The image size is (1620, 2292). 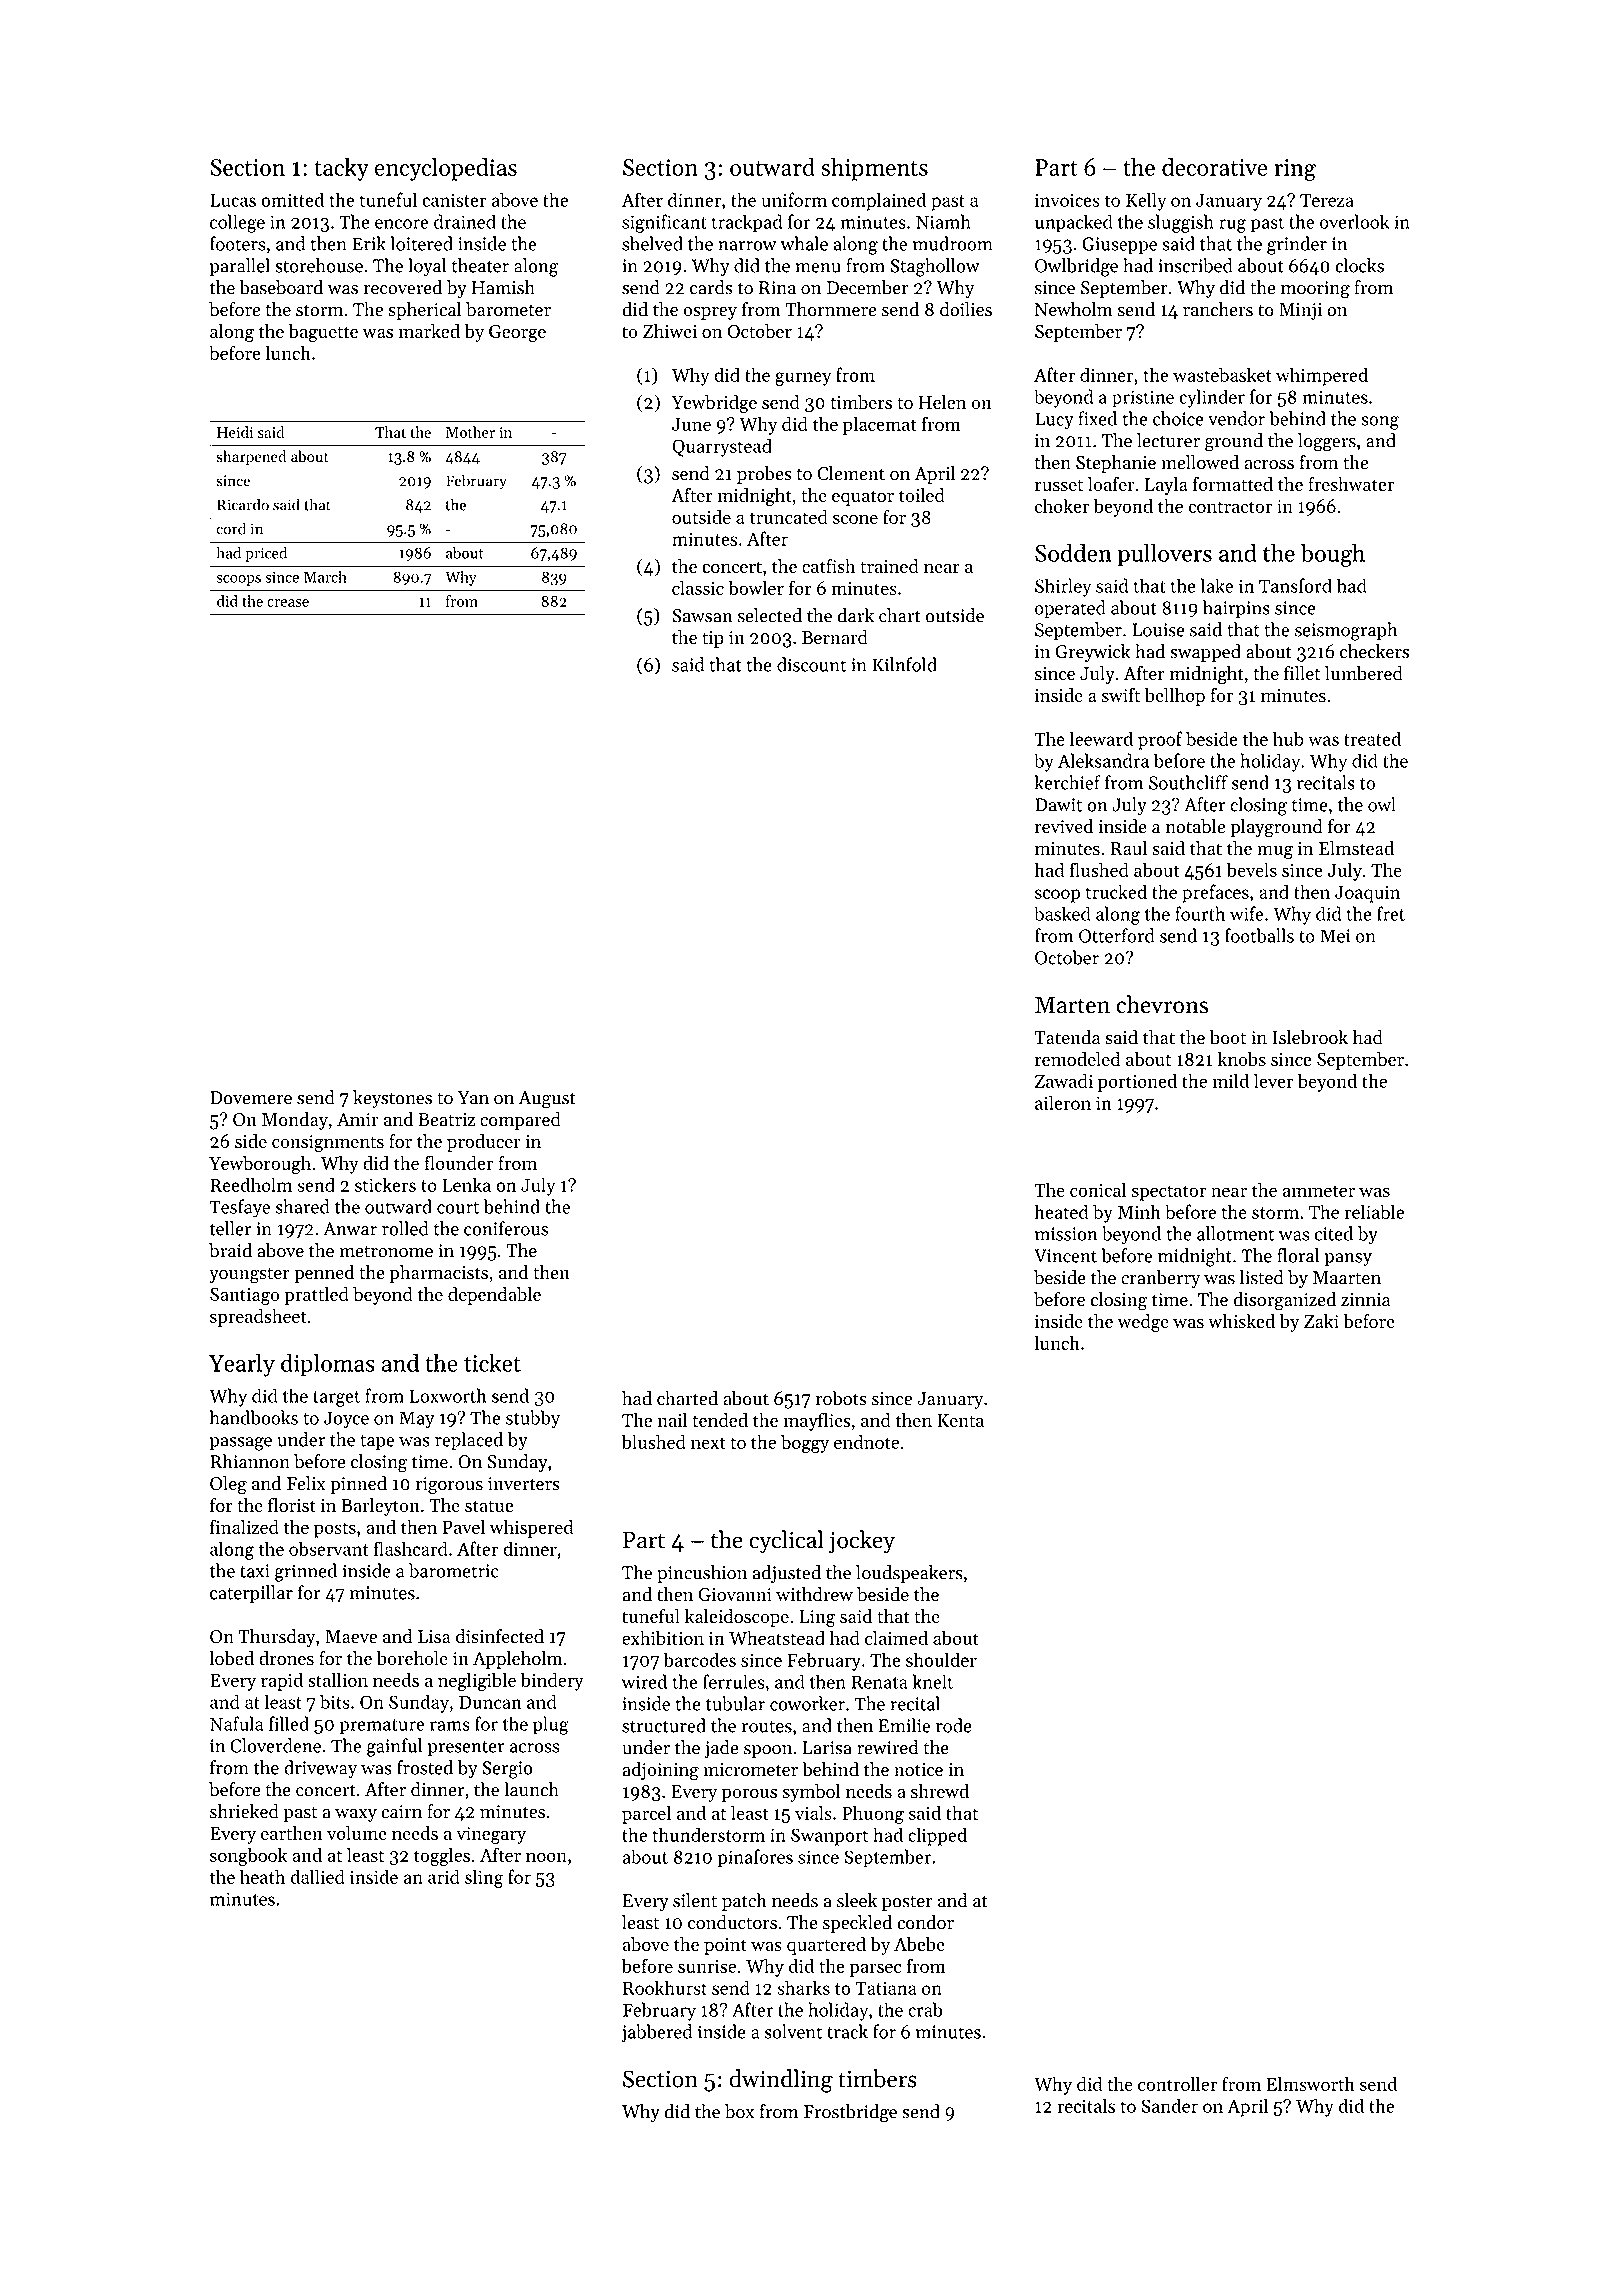 I want to click on condor, so click(x=925, y=1922).
